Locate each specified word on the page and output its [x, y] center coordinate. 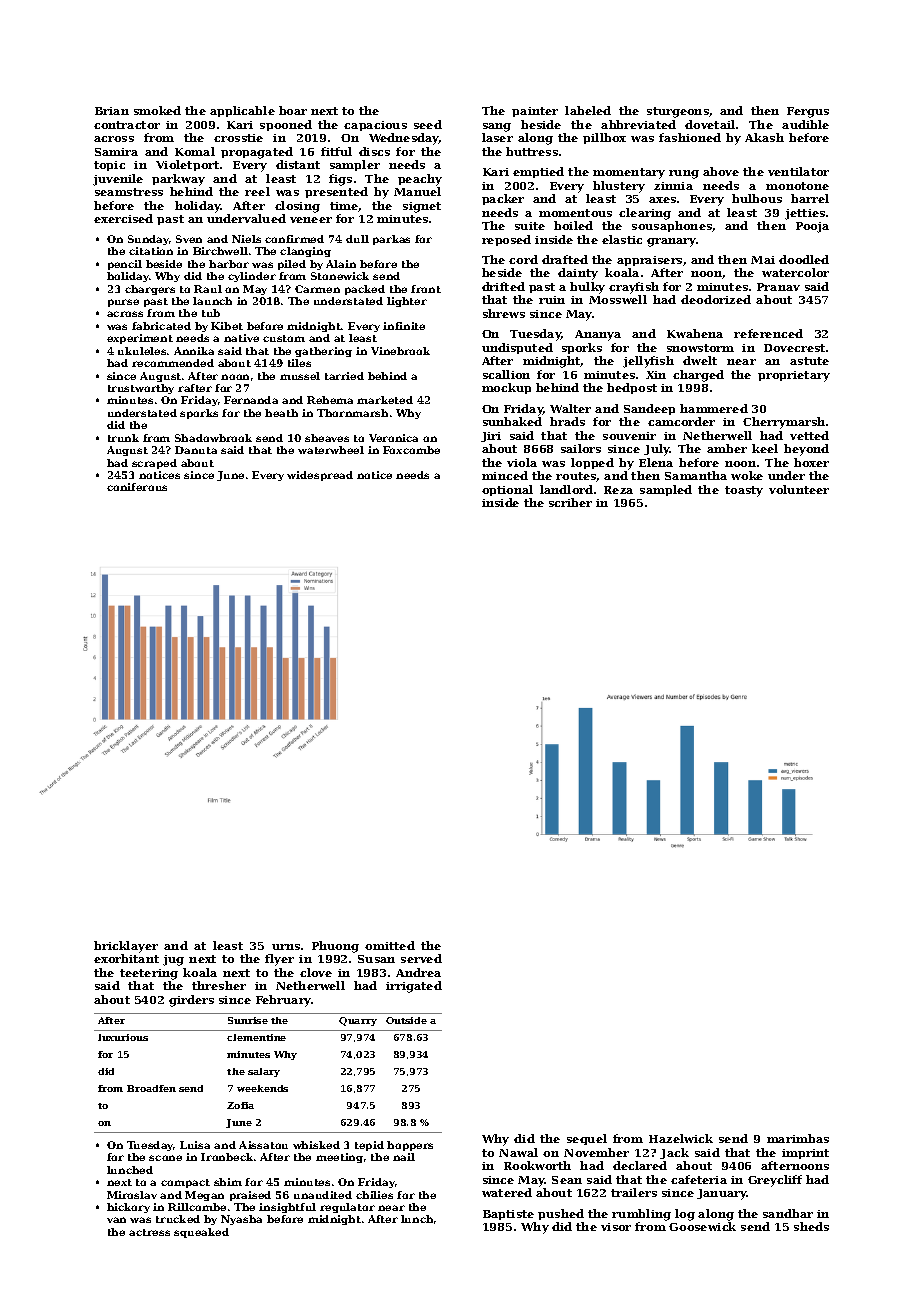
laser [497, 137]
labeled [588, 110]
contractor [127, 125]
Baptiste [508, 1215]
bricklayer [126, 947]
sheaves [327, 438]
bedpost [632, 388]
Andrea [418, 972]
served [421, 958]
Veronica [393, 438]
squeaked [201, 1233]
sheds [811, 1226]
